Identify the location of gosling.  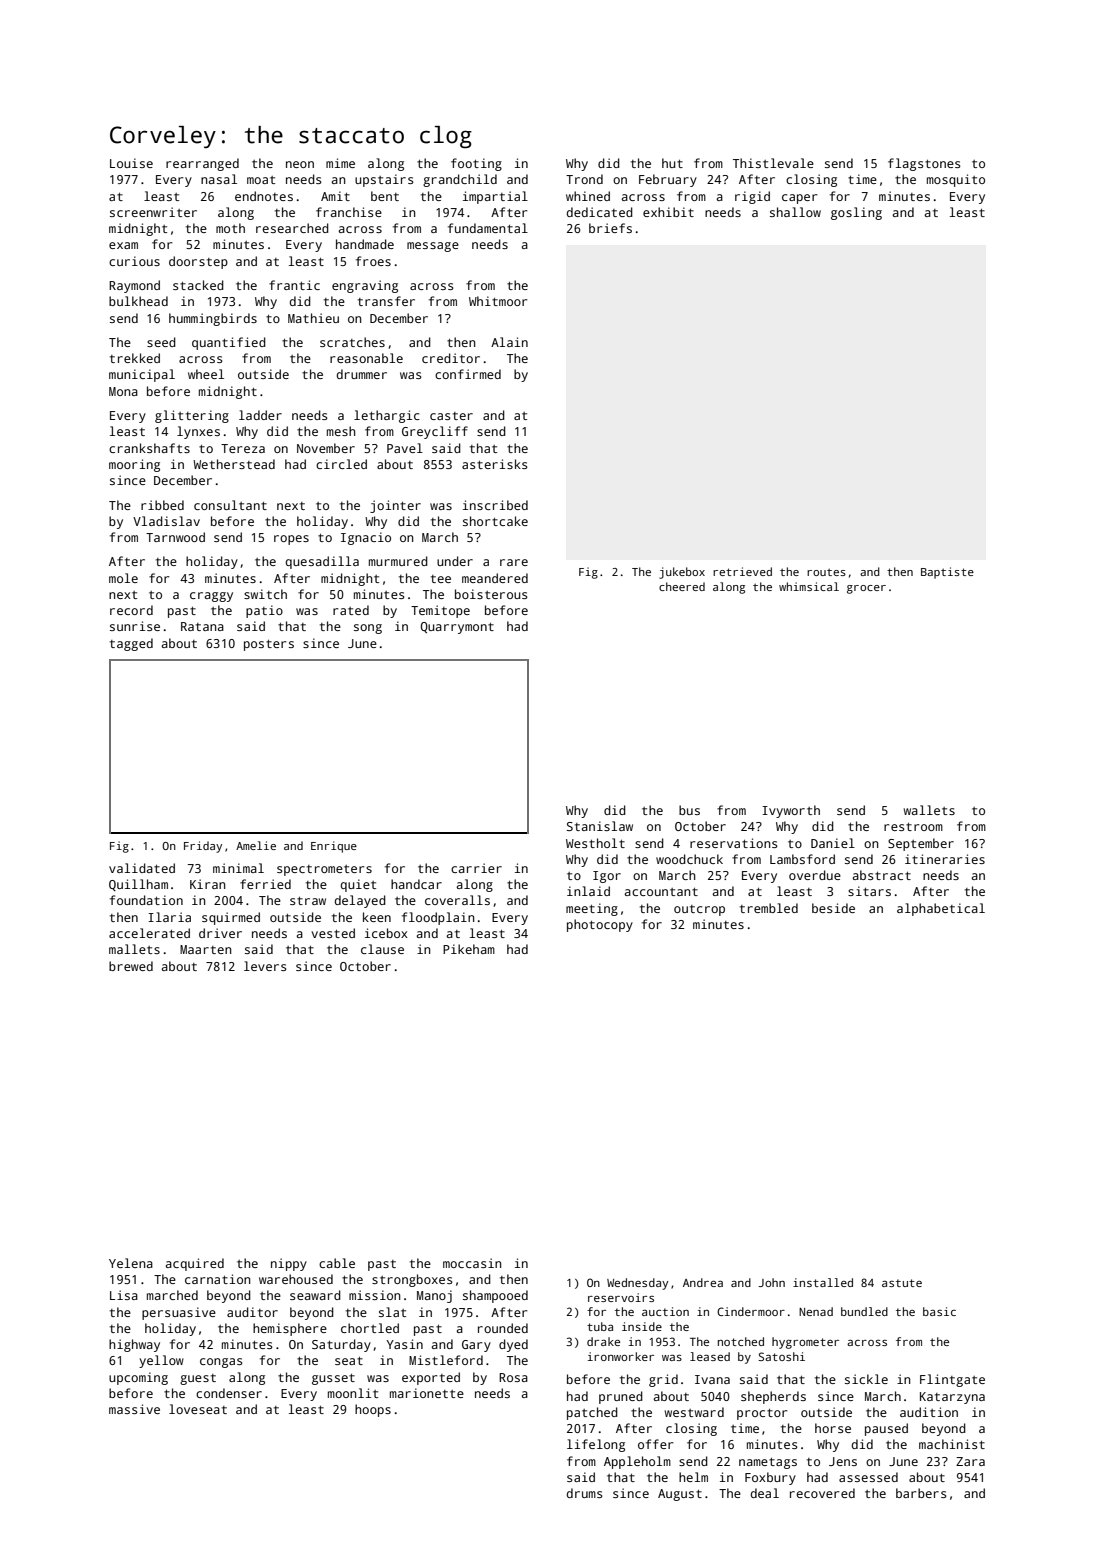
(856, 213).
